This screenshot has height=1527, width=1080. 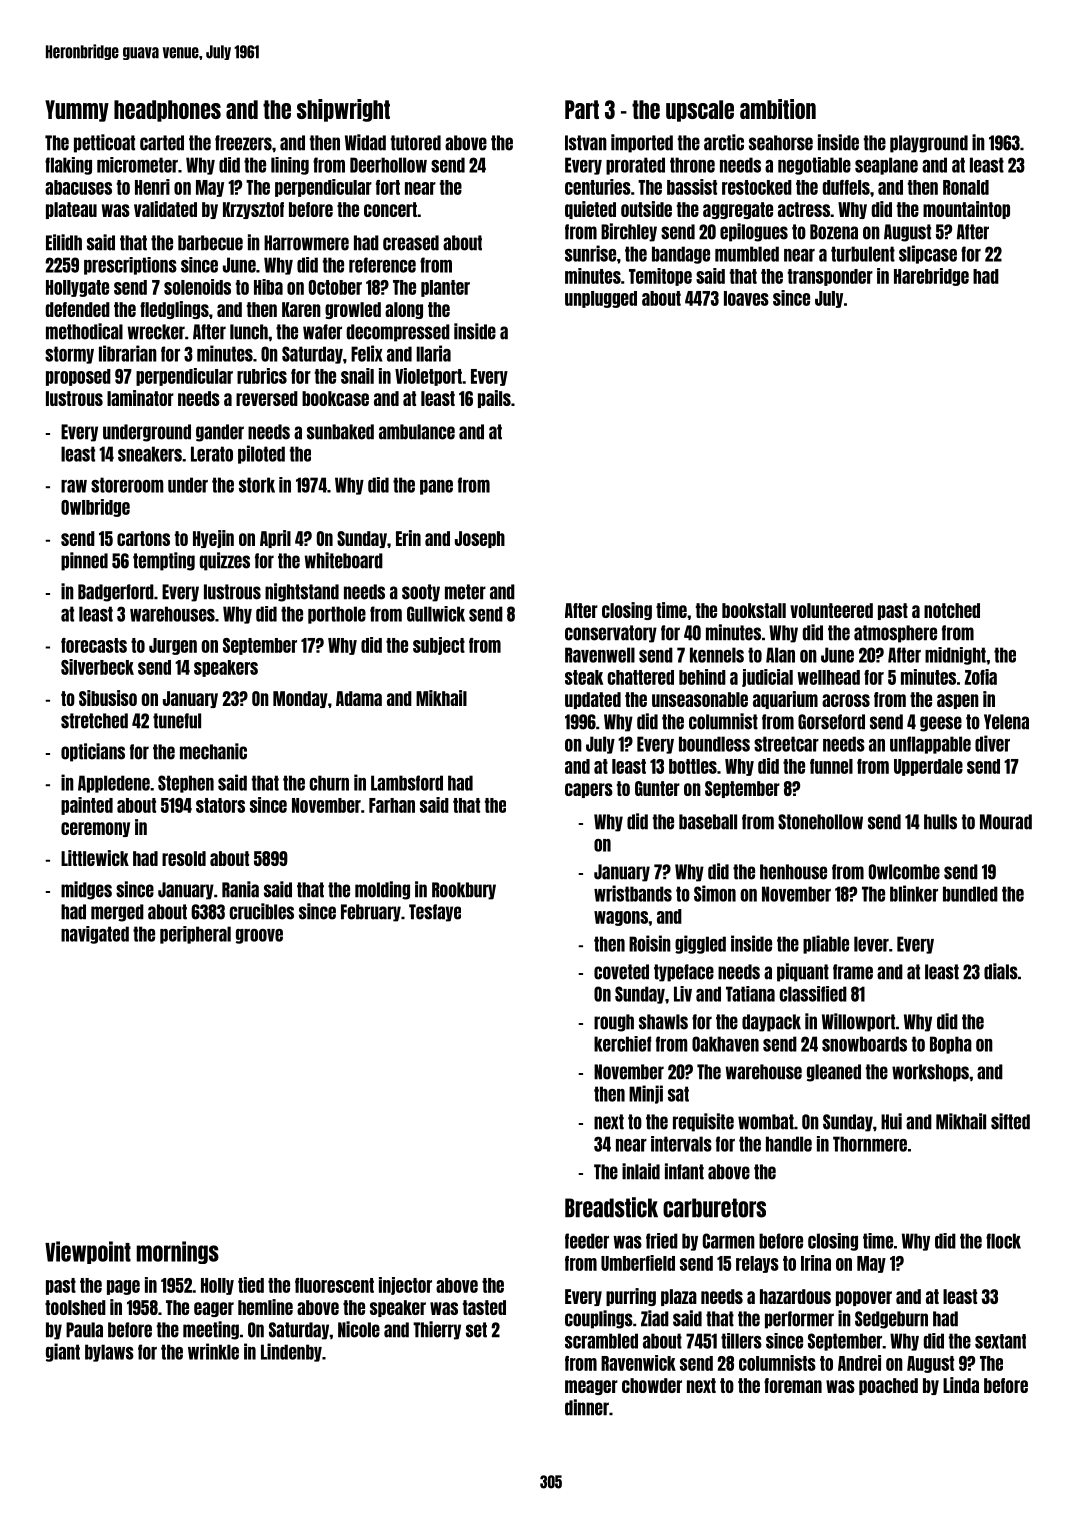 What do you see at coordinates (436, 487) in the screenshot?
I see `pane` at bounding box center [436, 487].
